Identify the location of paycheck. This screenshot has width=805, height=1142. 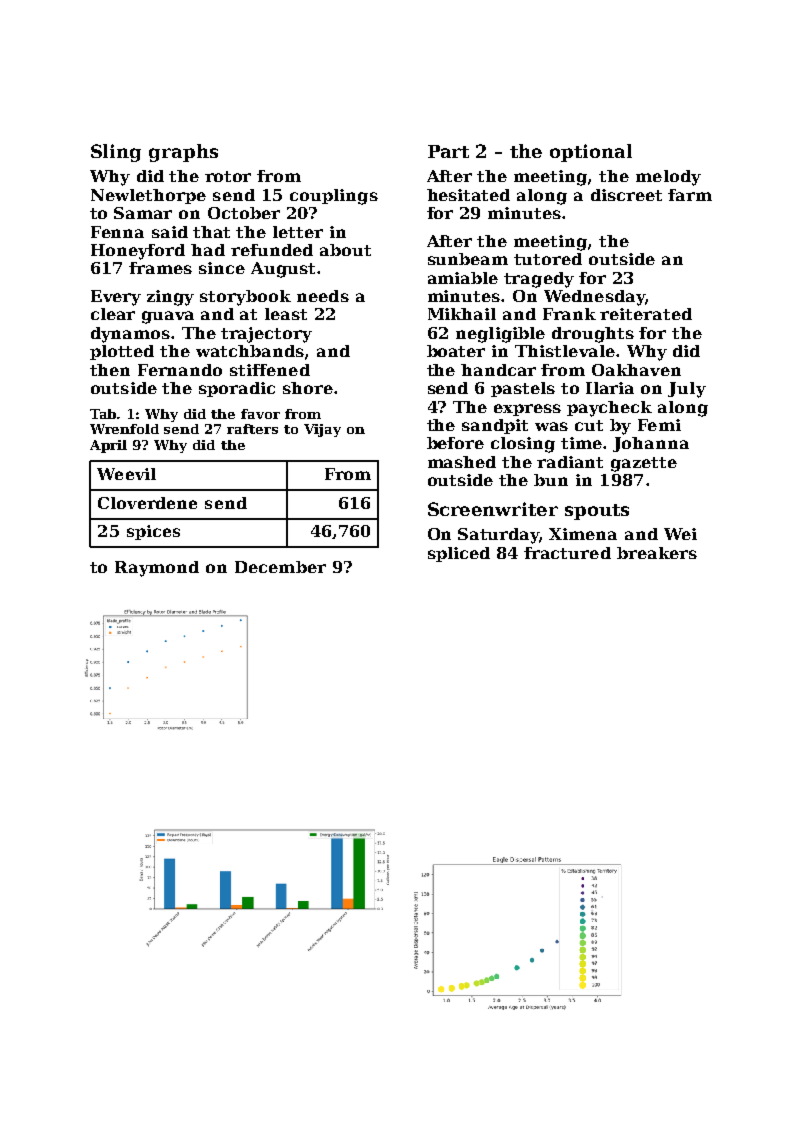
(609, 409).
